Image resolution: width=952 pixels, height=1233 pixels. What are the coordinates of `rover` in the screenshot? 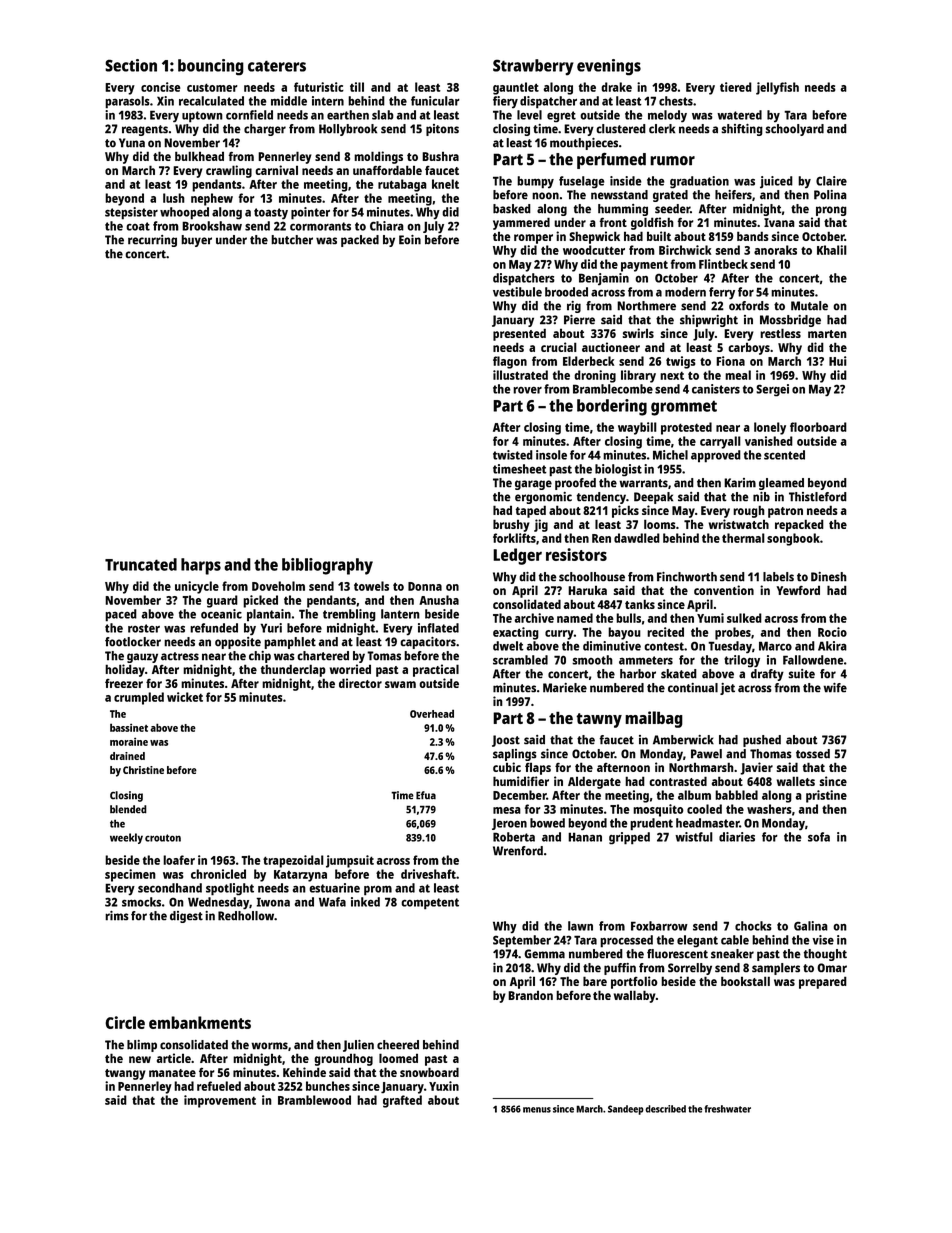 It's located at (527, 390).
